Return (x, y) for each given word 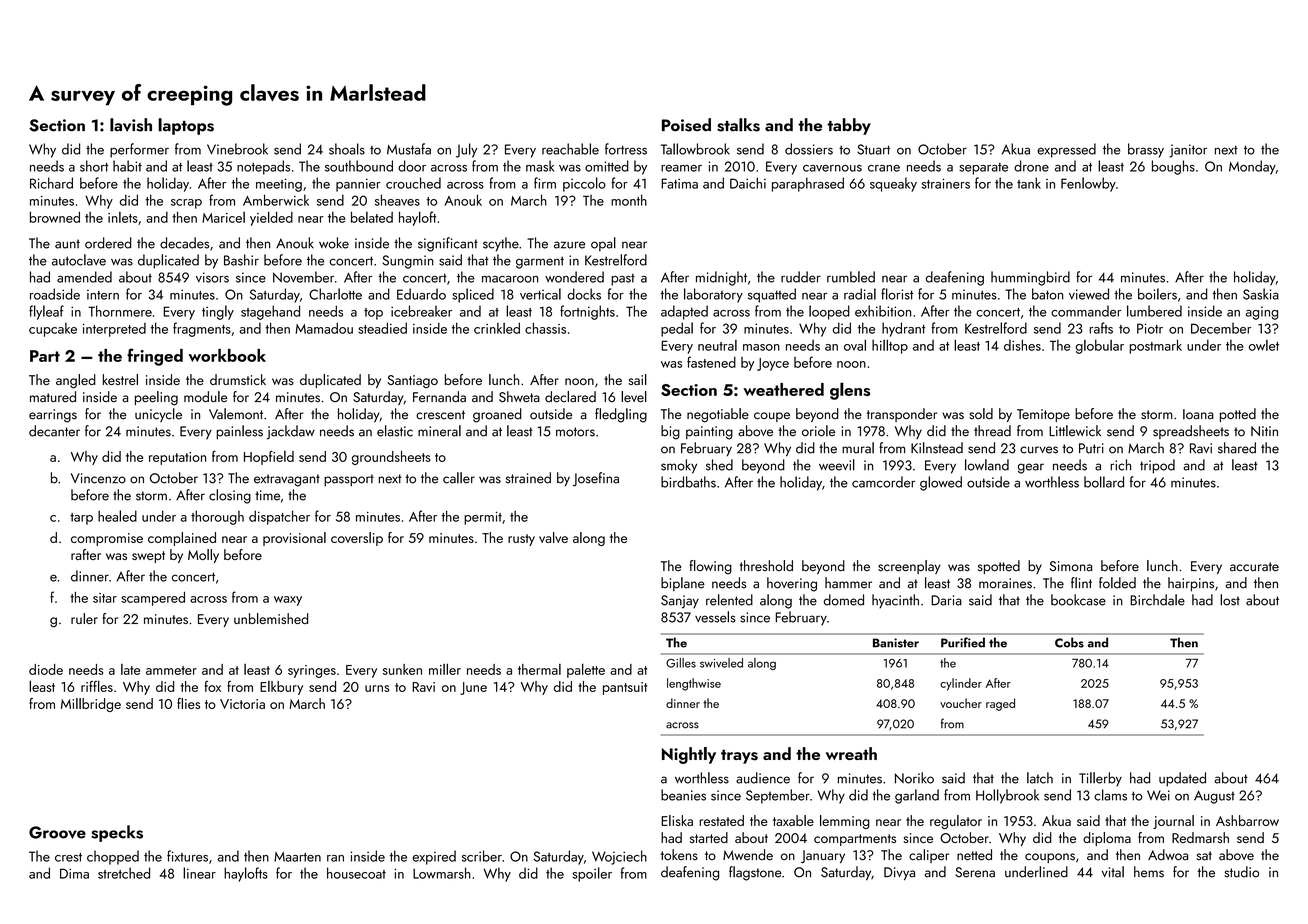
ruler (84, 618)
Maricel (223, 217)
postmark (1155, 346)
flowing (710, 567)
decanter (54, 431)
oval (855, 345)
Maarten (297, 857)
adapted (684, 312)
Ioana (1198, 414)
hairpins (1191, 584)
